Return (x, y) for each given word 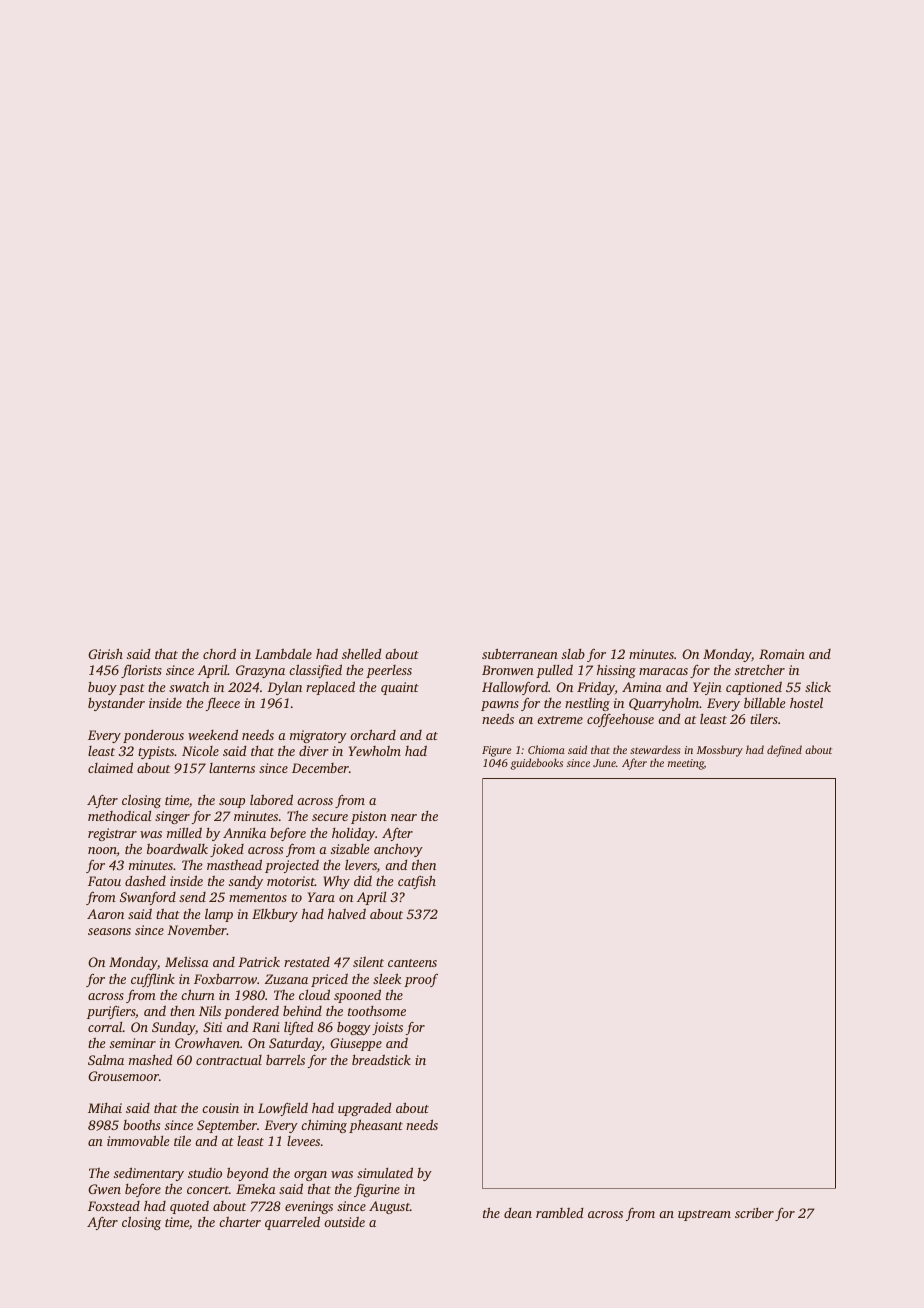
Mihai (105, 1108)
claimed (110, 767)
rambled (560, 1213)
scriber (754, 1213)
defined (784, 751)
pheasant (376, 1126)
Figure (496, 751)
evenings (309, 1207)
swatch (189, 687)
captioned (754, 688)
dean (518, 1213)
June (604, 763)
